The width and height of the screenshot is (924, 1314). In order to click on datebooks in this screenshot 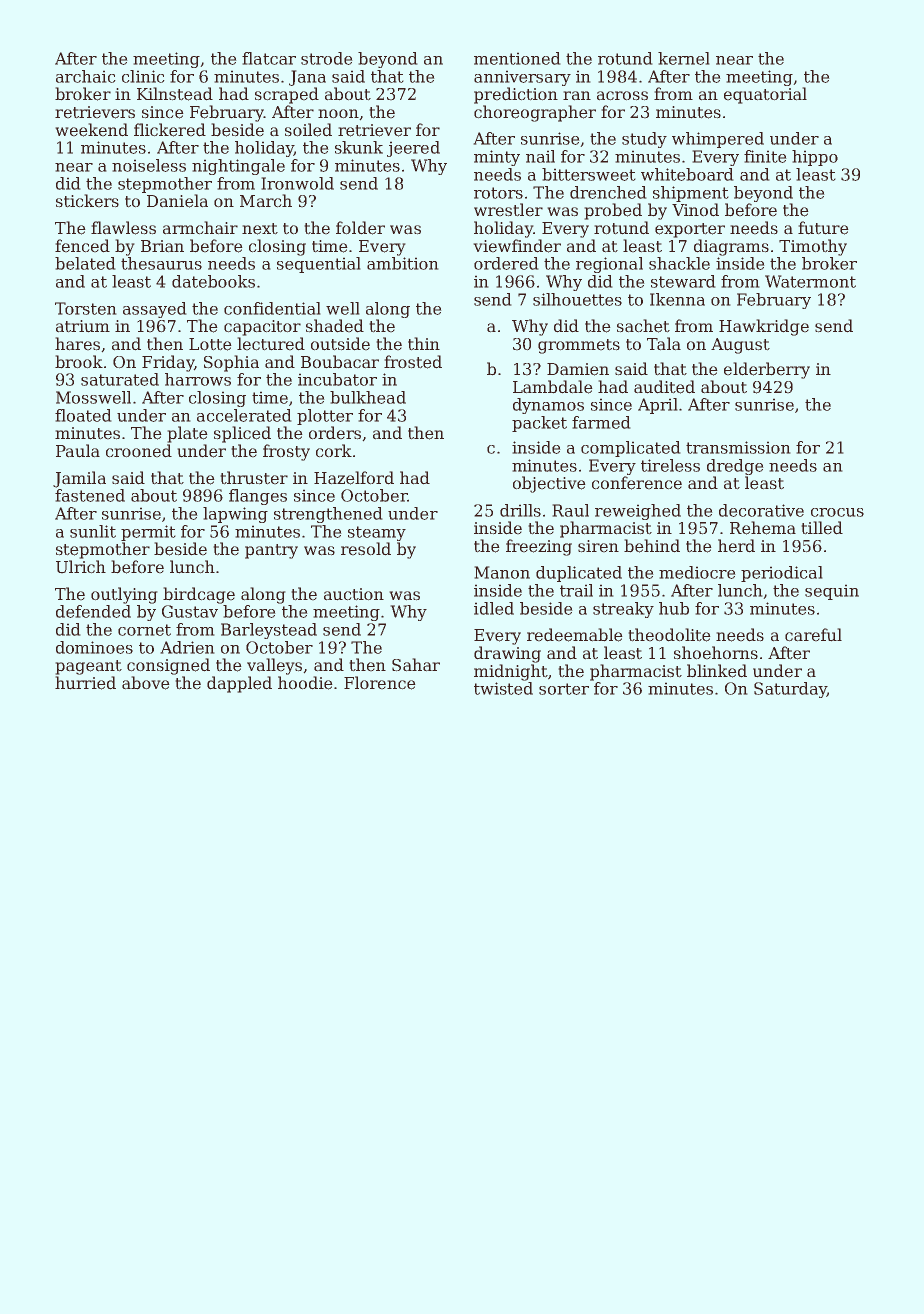, I will do `click(213, 281)`.
